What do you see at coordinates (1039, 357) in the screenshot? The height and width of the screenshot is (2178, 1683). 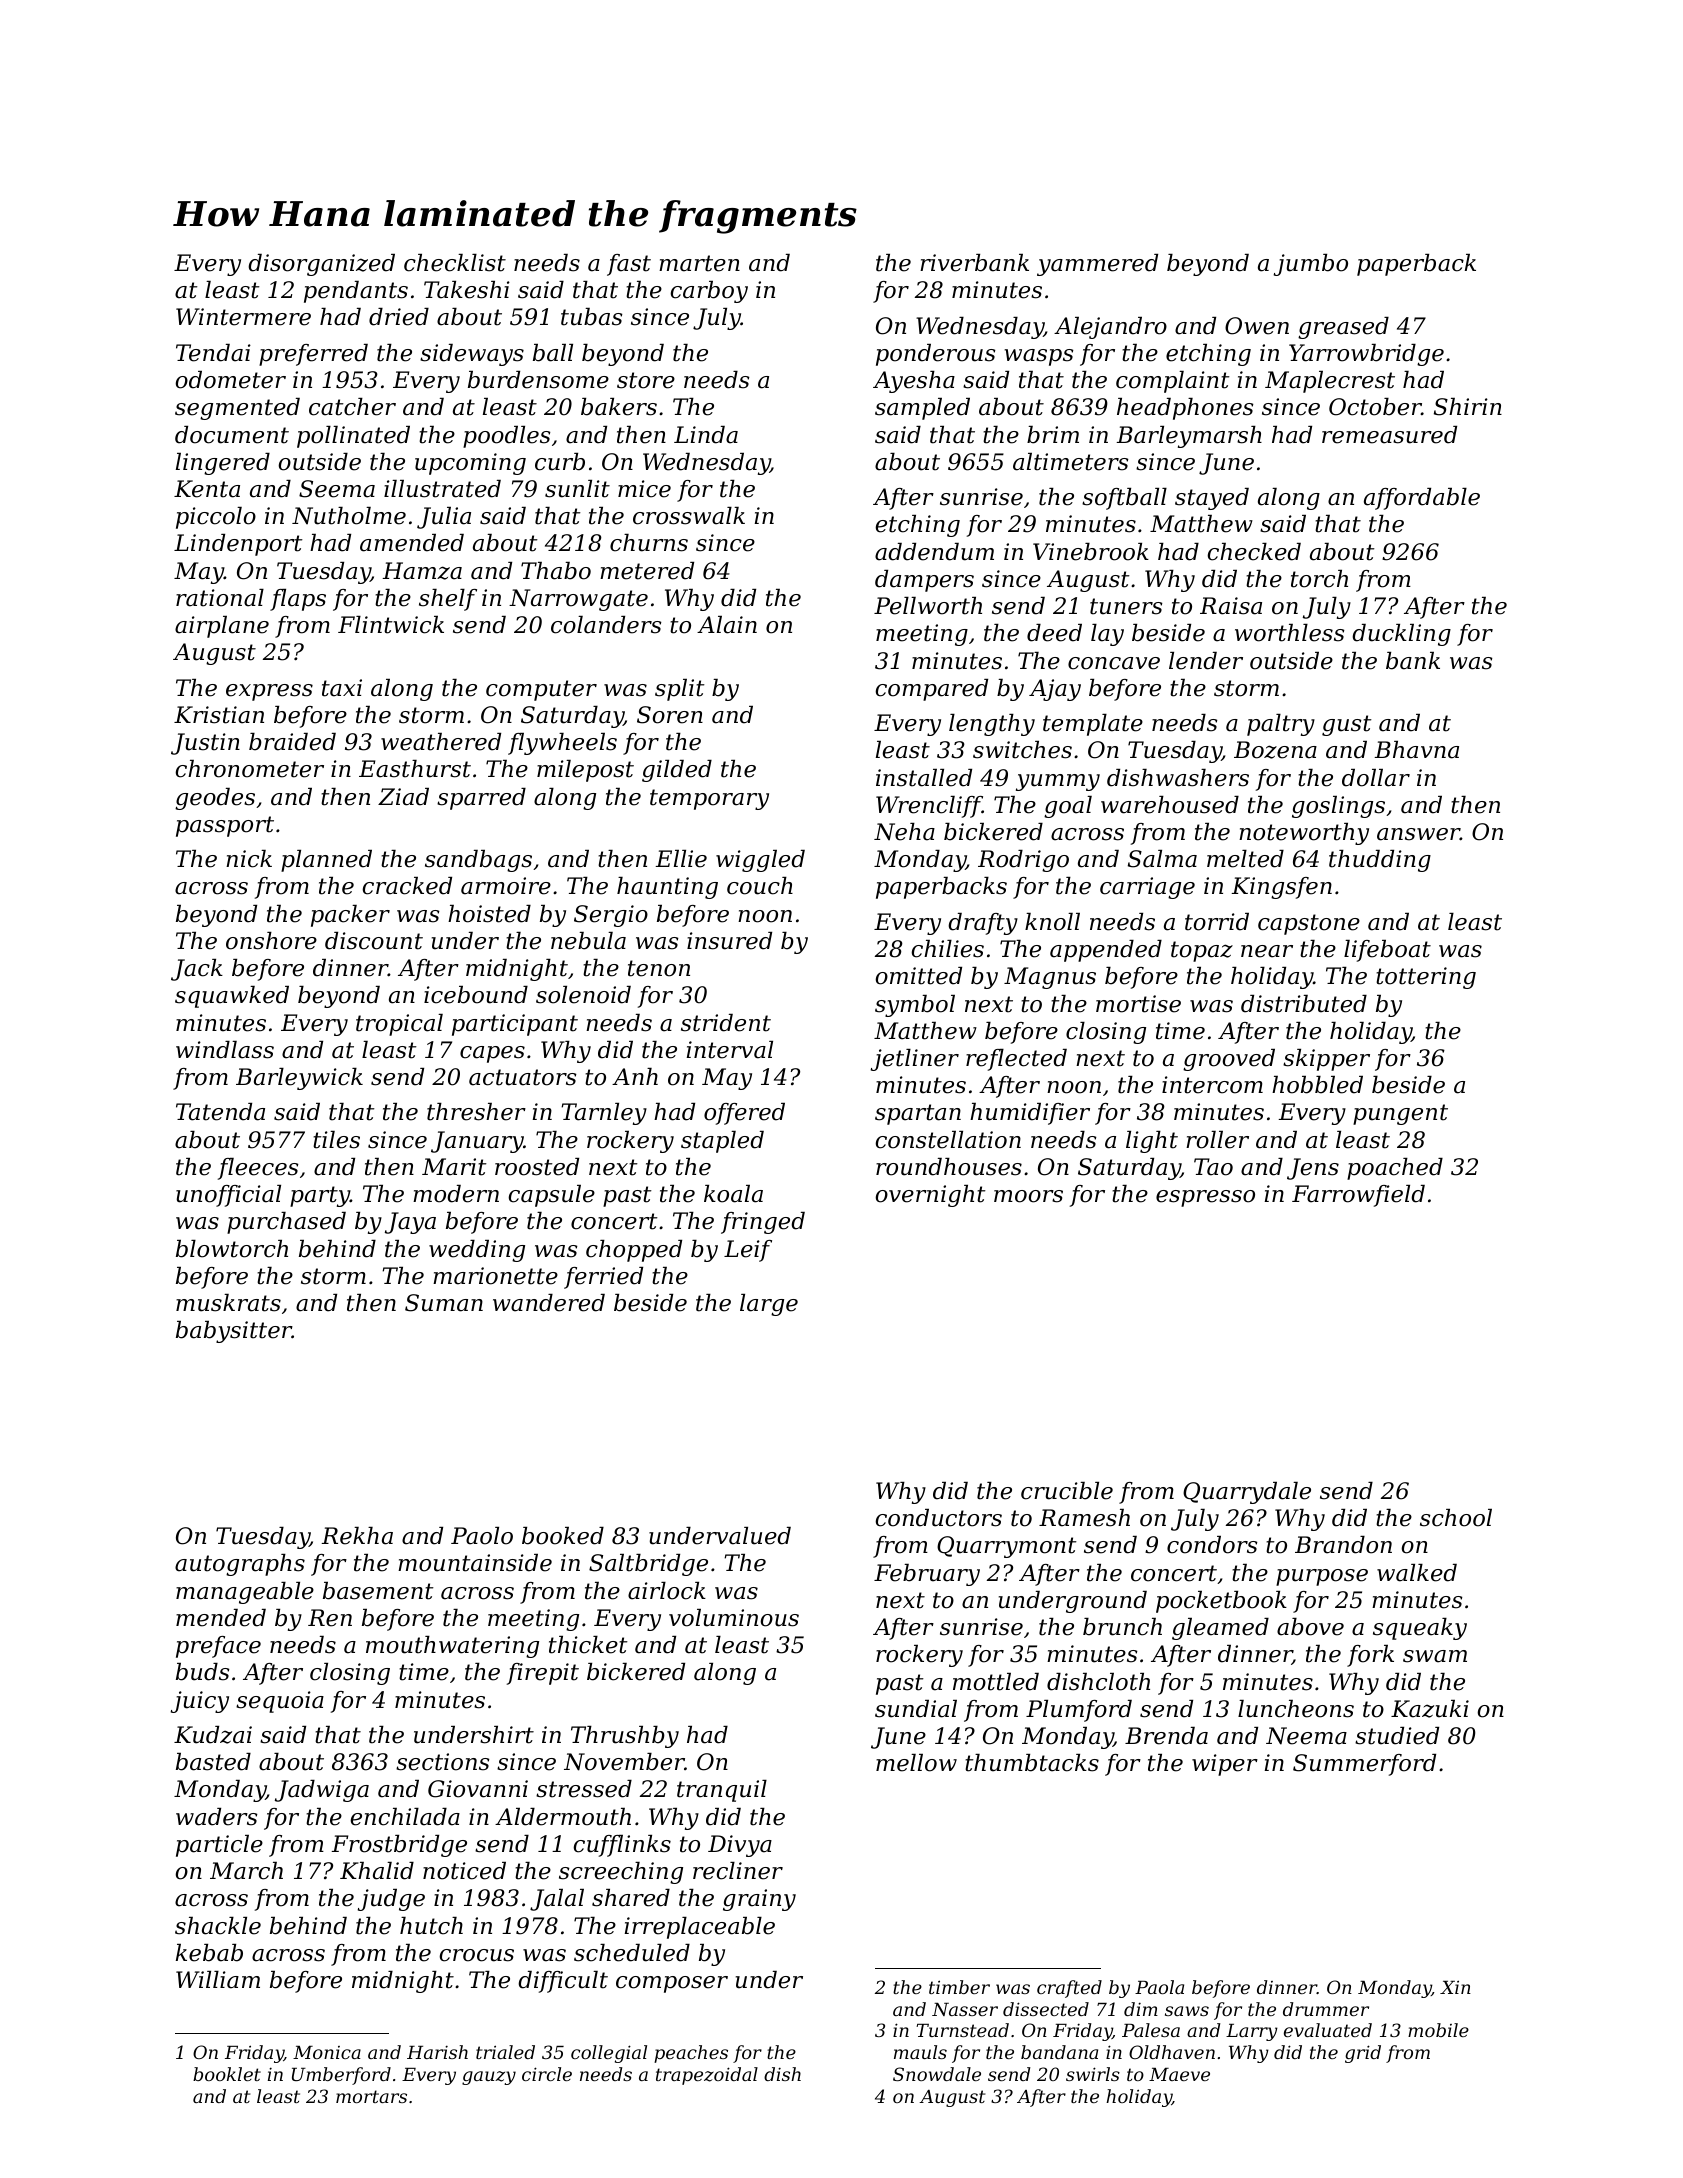 I see `wasps` at bounding box center [1039, 357].
